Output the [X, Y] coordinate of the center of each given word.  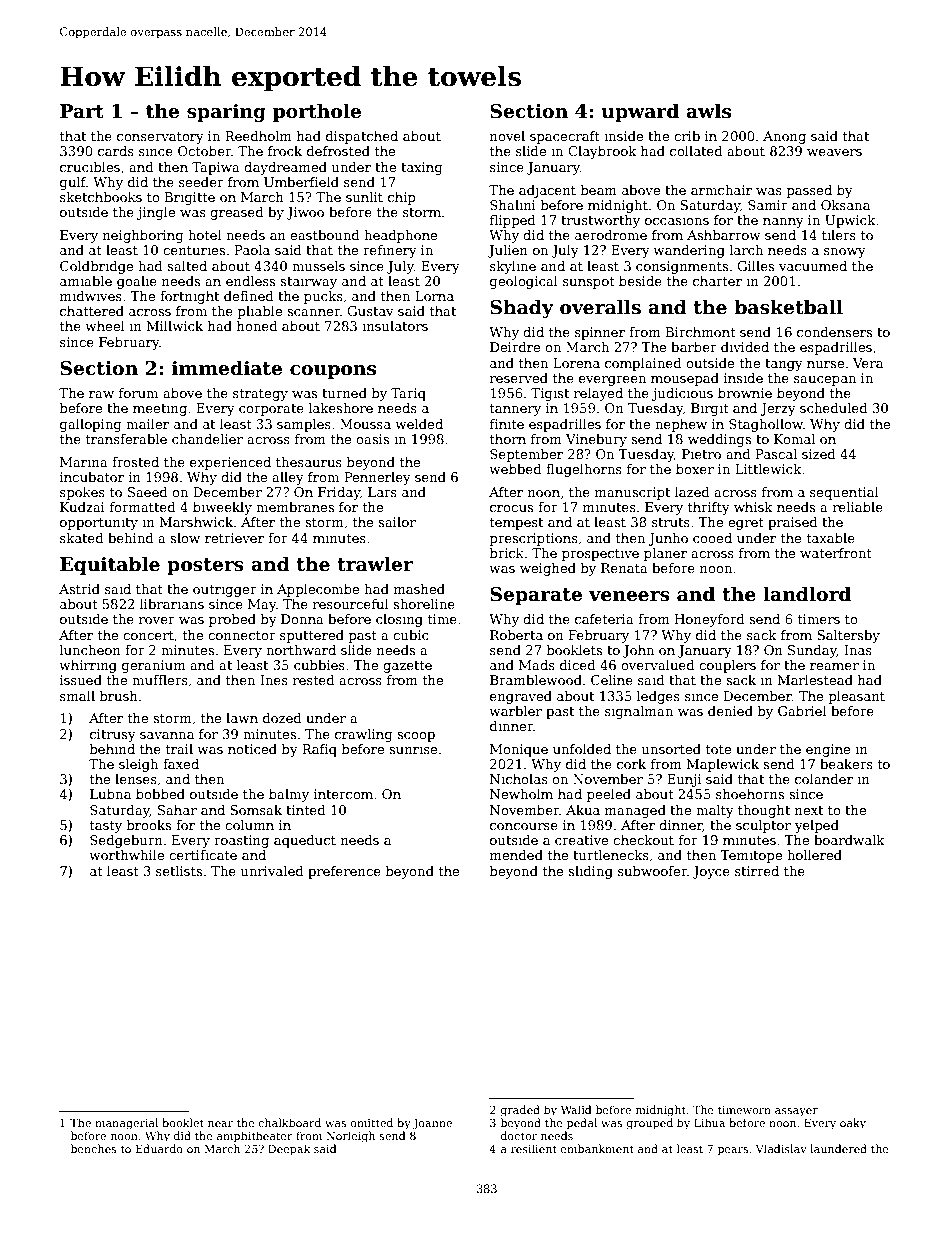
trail [179, 749]
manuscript [632, 493]
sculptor [763, 826]
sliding [590, 872]
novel [507, 136]
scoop [416, 737]
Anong [784, 137]
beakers [846, 764]
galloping [91, 425]
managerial [126, 1124]
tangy [784, 365]
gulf [73, 183]
